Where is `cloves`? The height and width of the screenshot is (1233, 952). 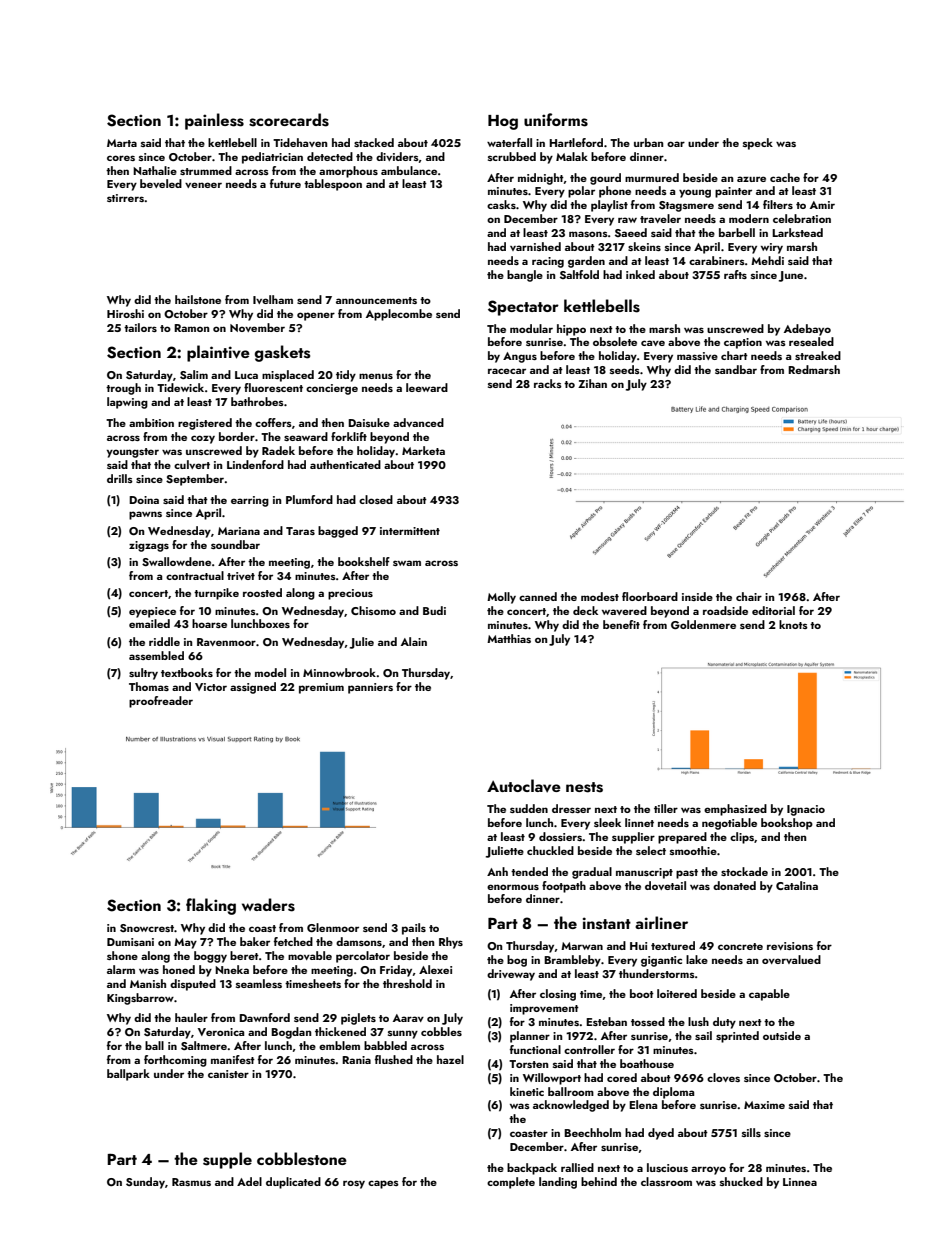
cloves is located at coordinates (723, 1077).
